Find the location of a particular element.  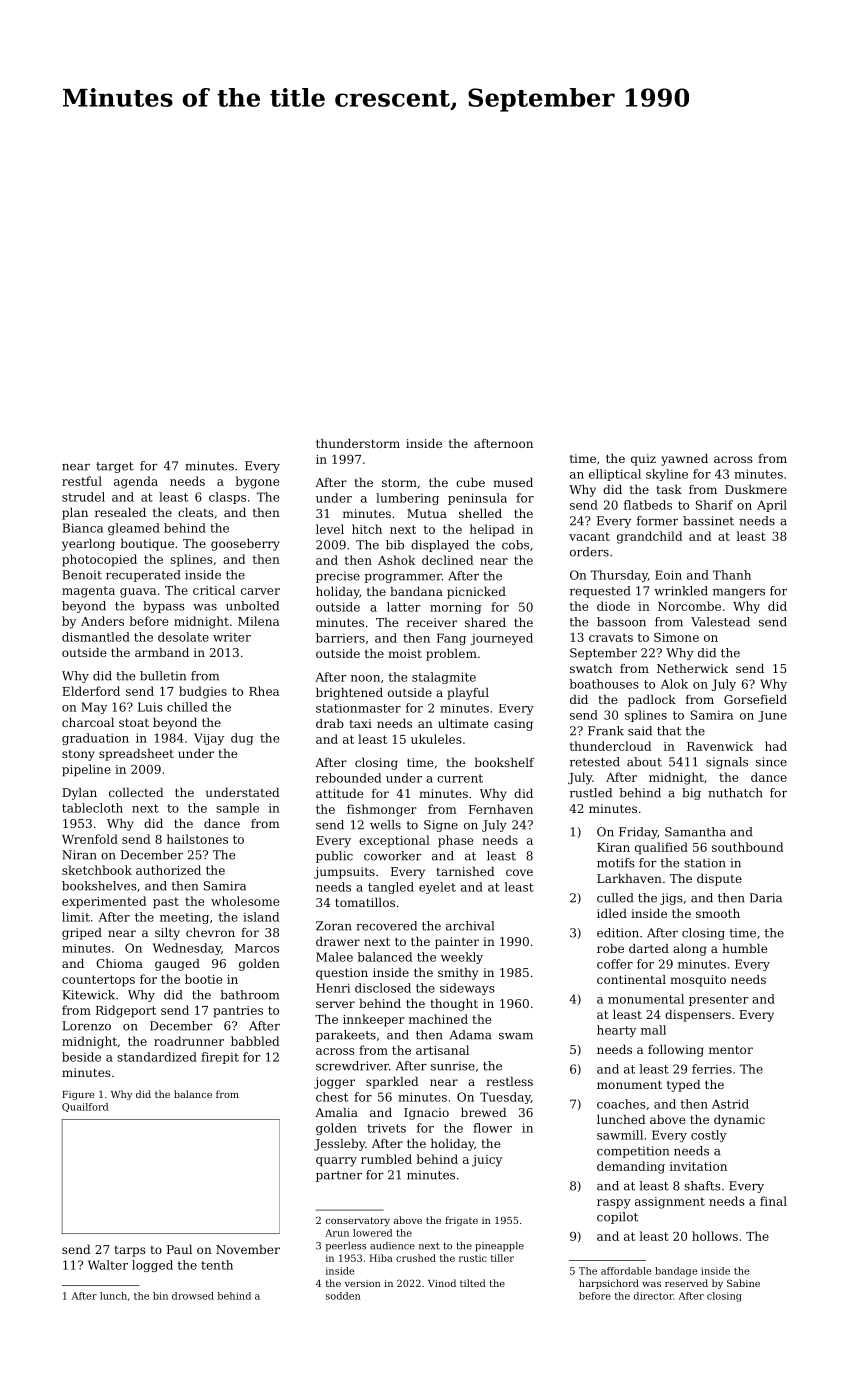

quiz is located at coordinates (643, 460).
